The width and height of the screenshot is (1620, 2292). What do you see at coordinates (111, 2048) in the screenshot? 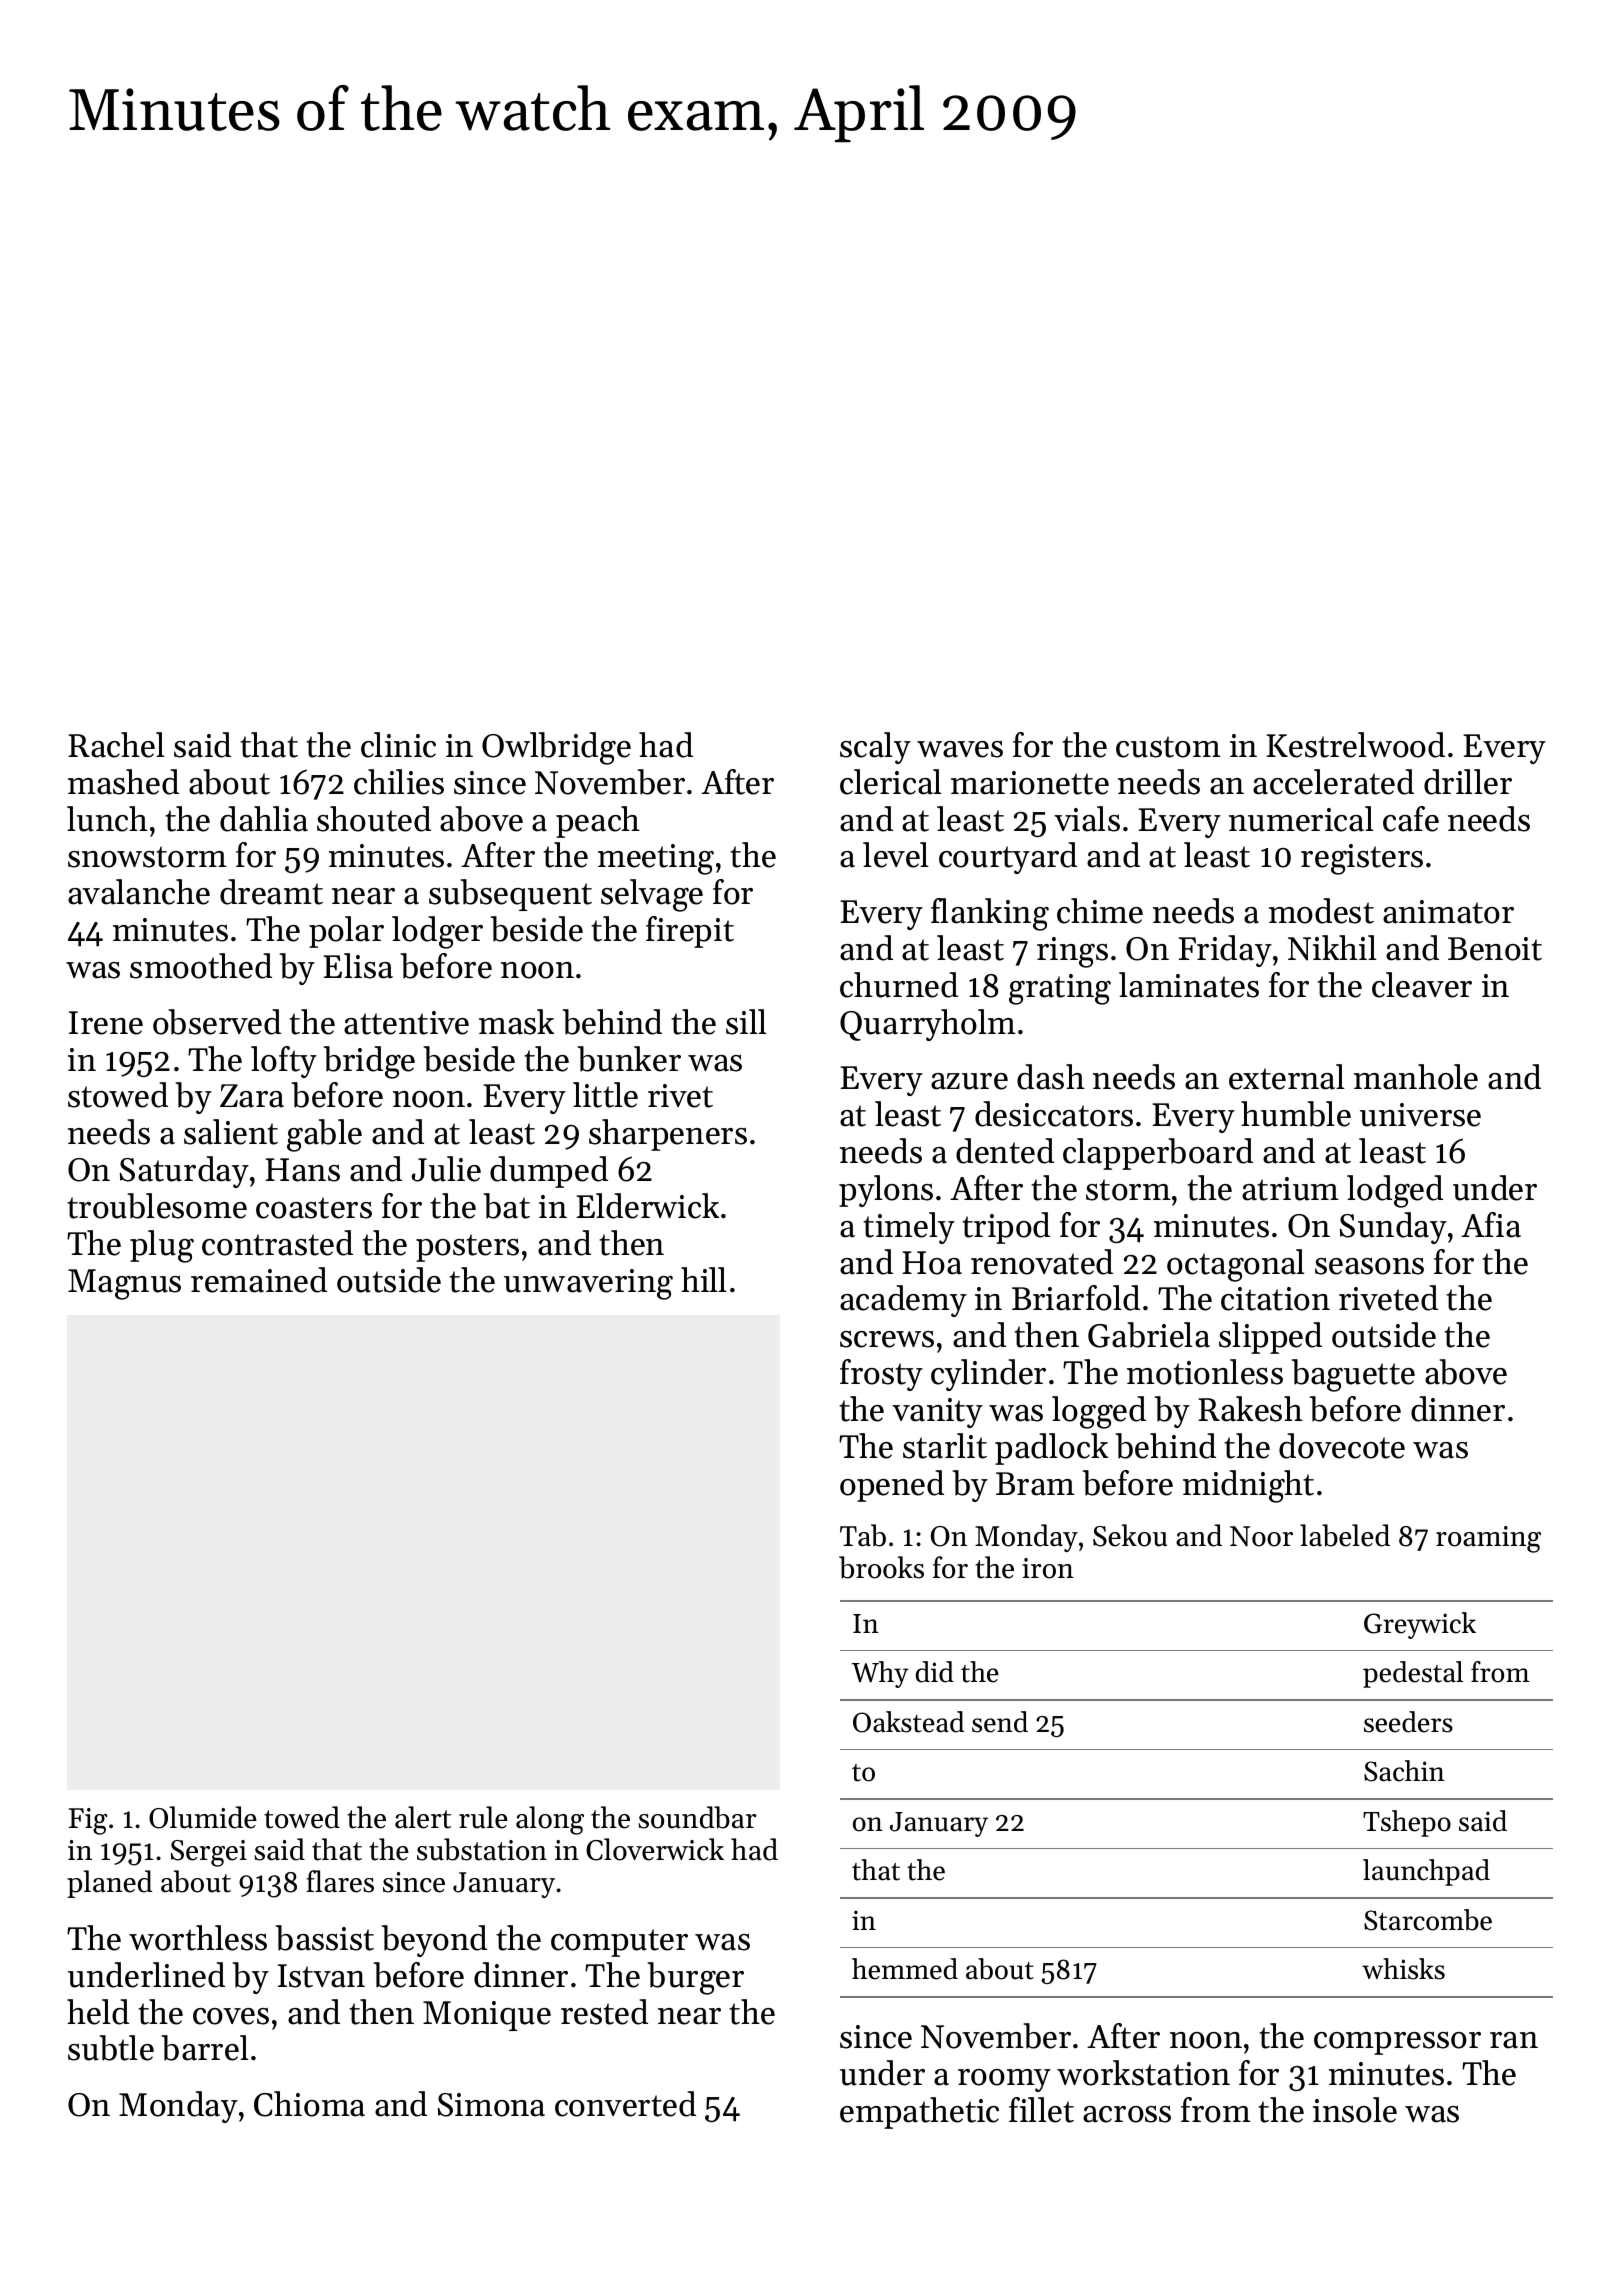
I see `subtle` at bounding box center [111, 2048].
